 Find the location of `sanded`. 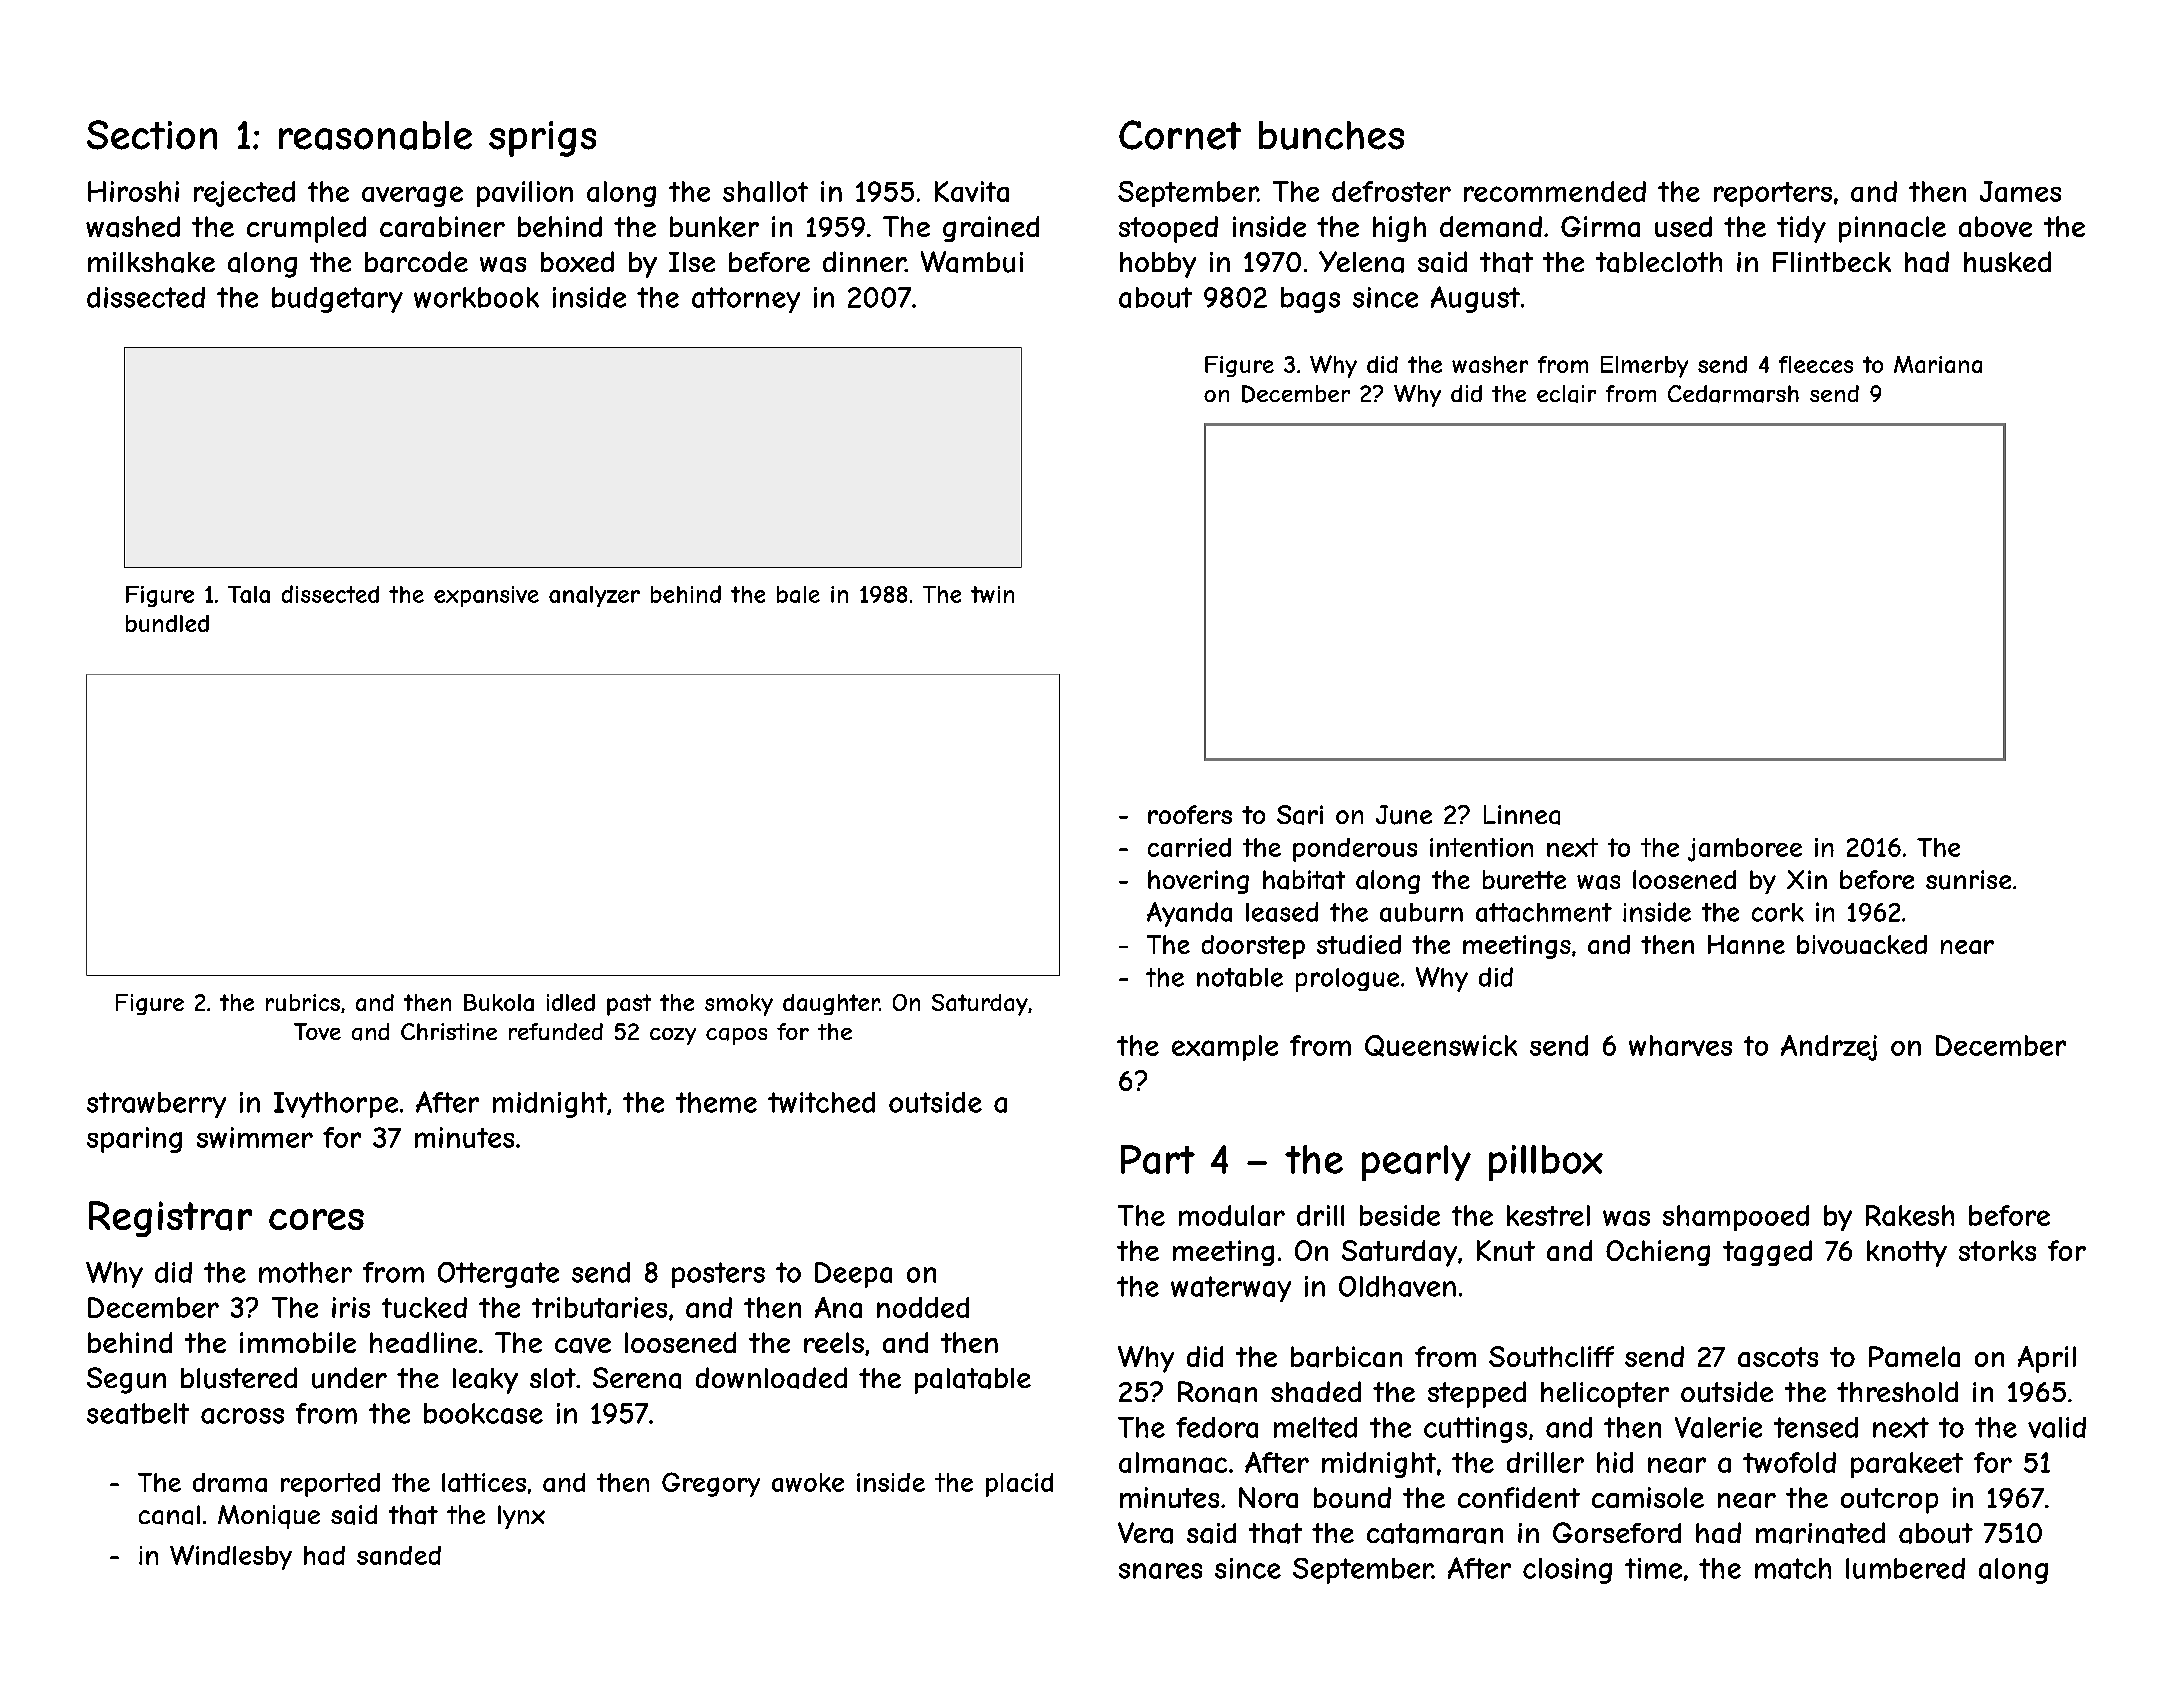

sanded is located at coordinates (399, 1555).
